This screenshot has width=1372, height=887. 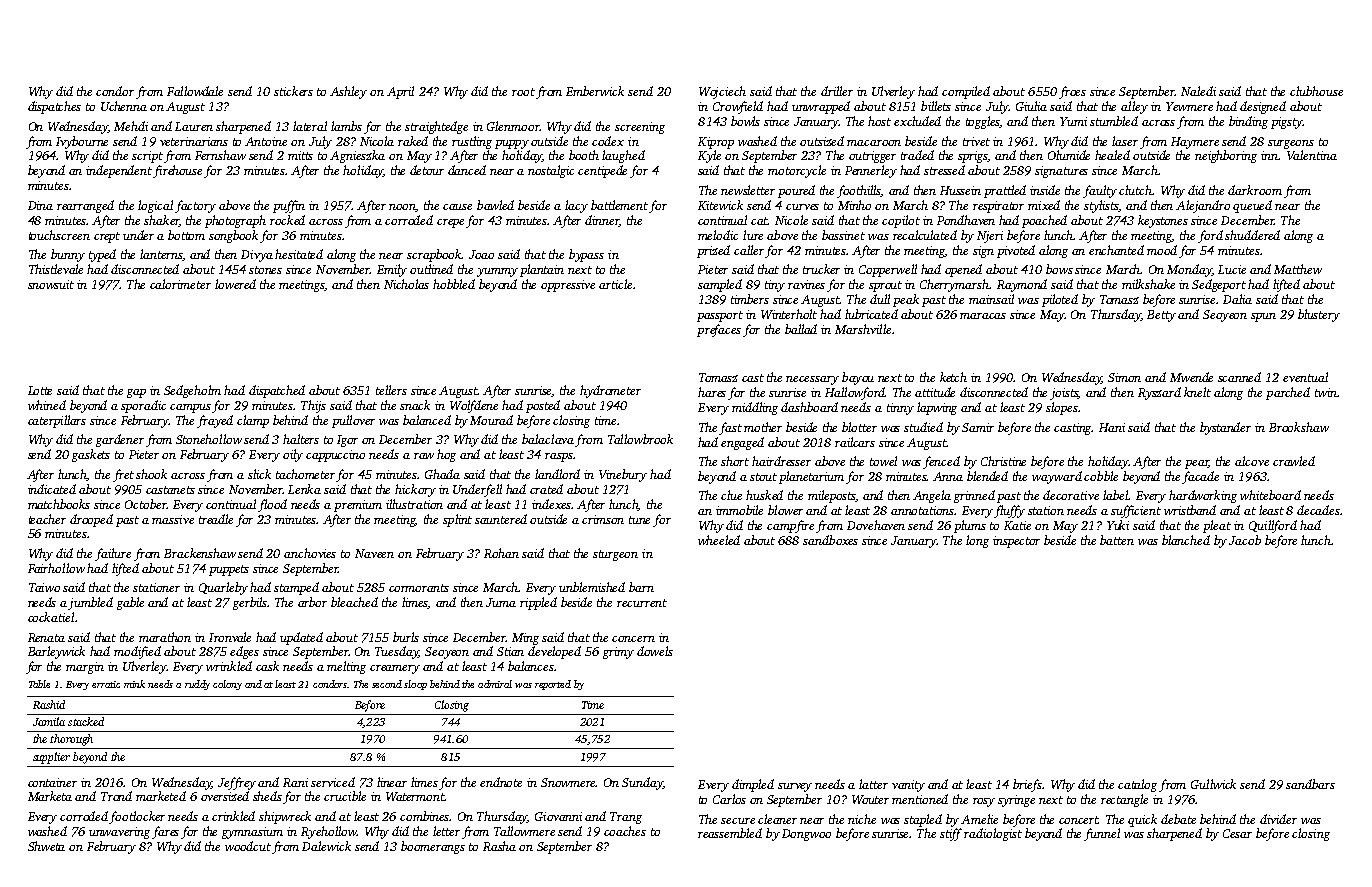 I want to click on milkshake, so click(x=1148, y=284).
